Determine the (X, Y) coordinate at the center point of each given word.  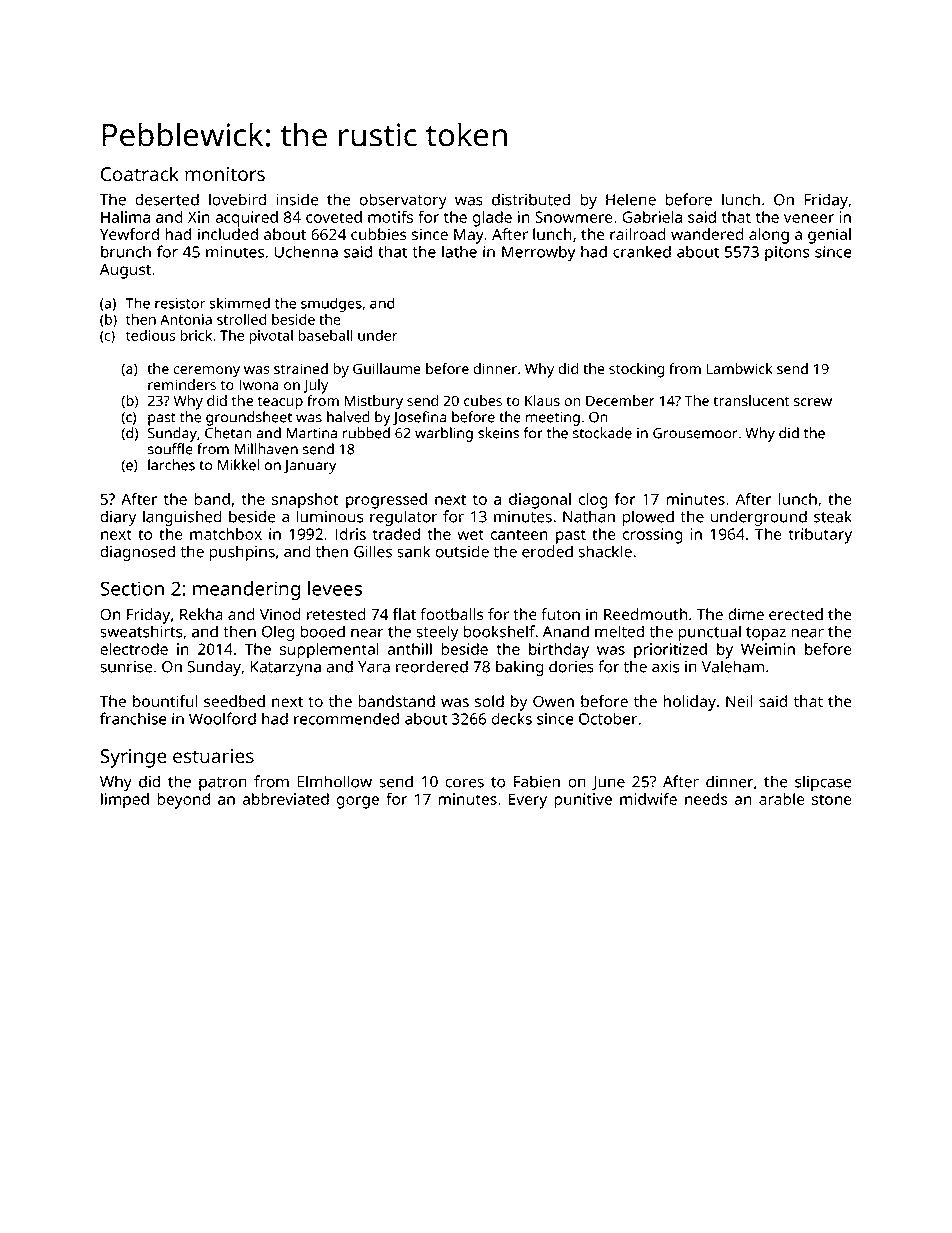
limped (125, 801)
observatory (403, 201)
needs (706, 799)
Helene (631, 199)
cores (464, 783)
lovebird (237, 199)
